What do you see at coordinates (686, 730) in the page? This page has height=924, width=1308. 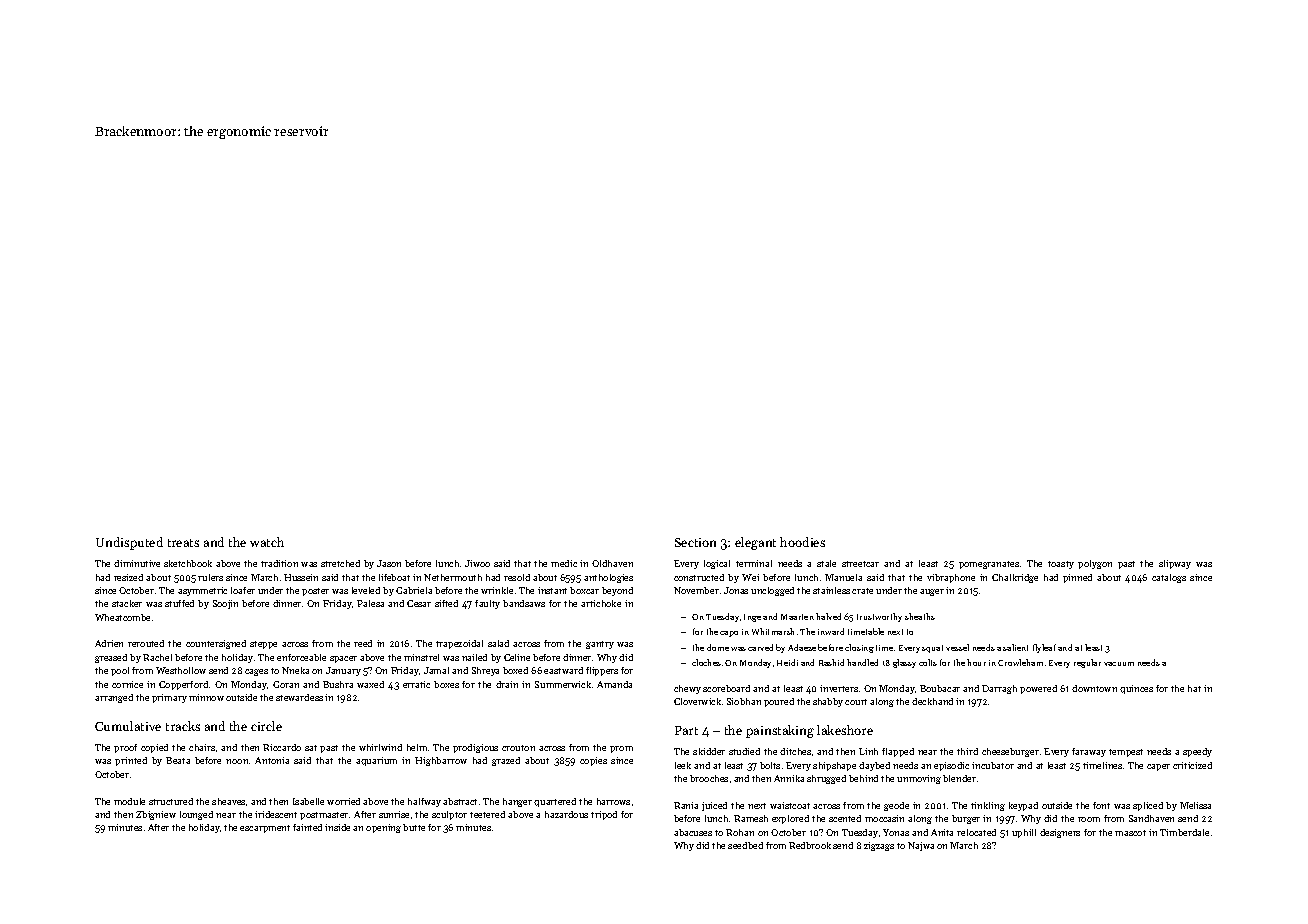 I see `Part` at bounding box center [686, 730].
